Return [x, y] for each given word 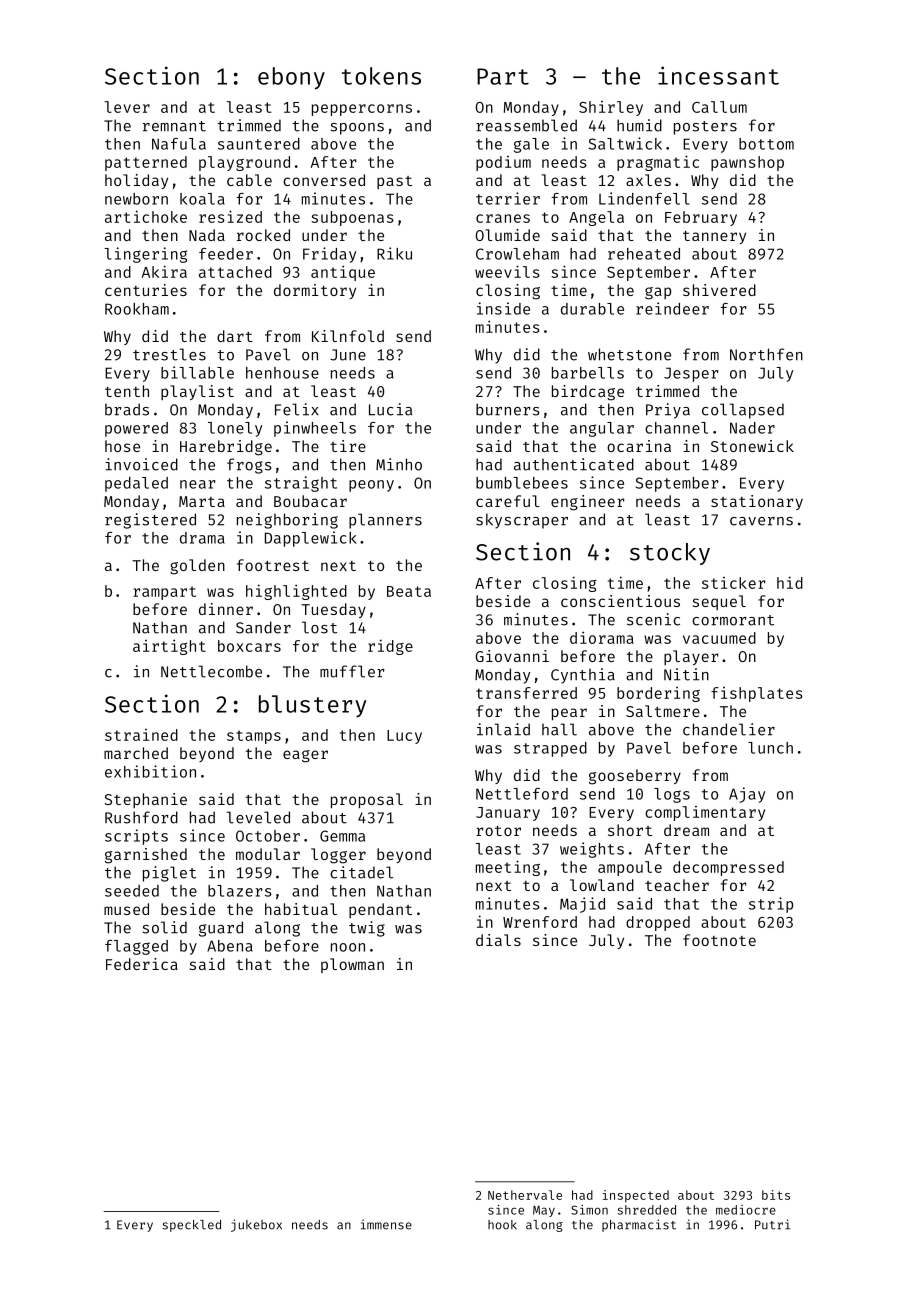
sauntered [259, 144]
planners [385, 521]
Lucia [390, 409]
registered [150, 521]
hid [790, 582]
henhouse [282, 373]
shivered [719, 290]
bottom [766, 144]
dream [686, 830]
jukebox [256, 1225]
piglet [169, 874]
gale [531, 145]
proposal [367, 800]
